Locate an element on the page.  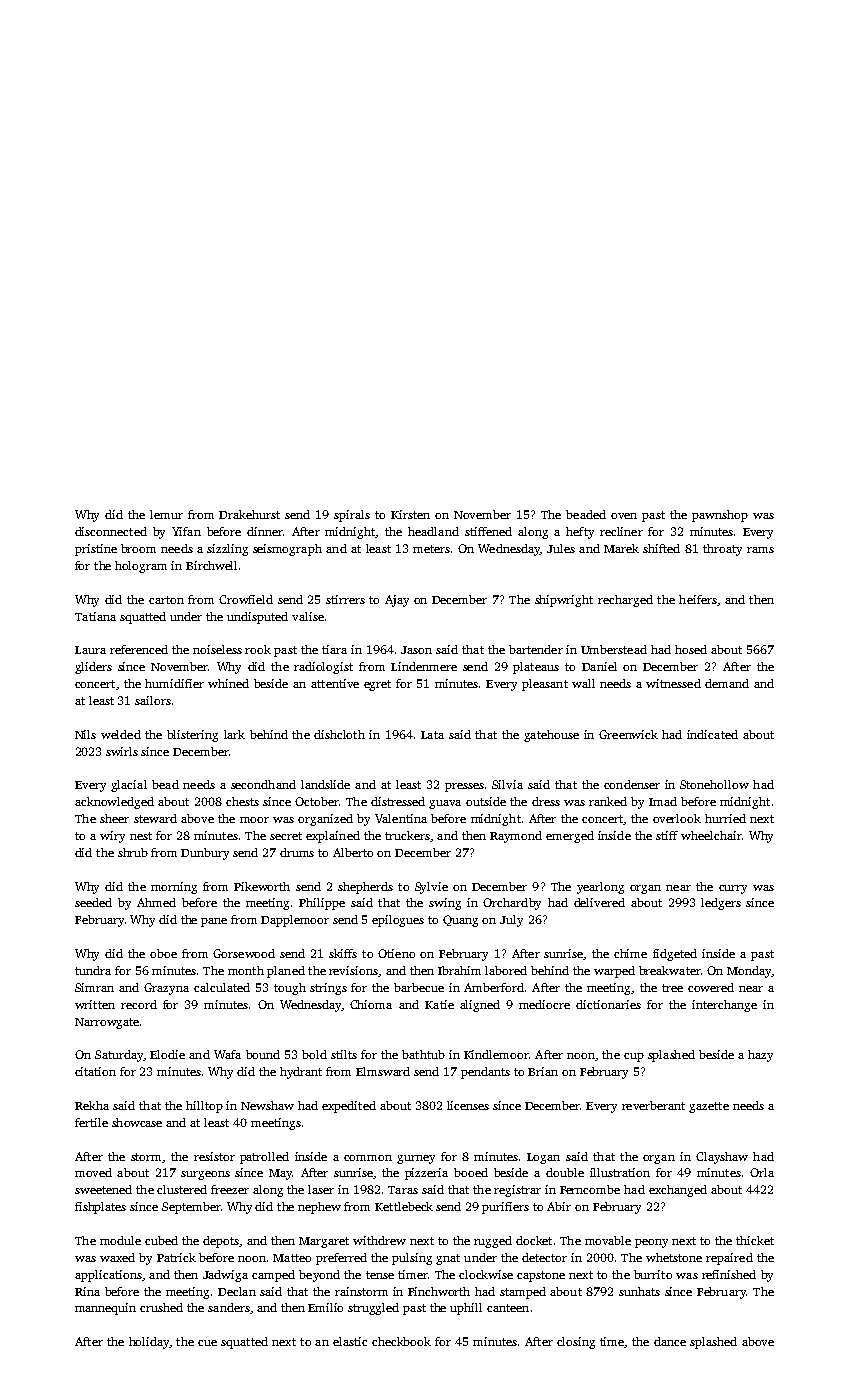
disconnected is located at coordinates (111, 531).
